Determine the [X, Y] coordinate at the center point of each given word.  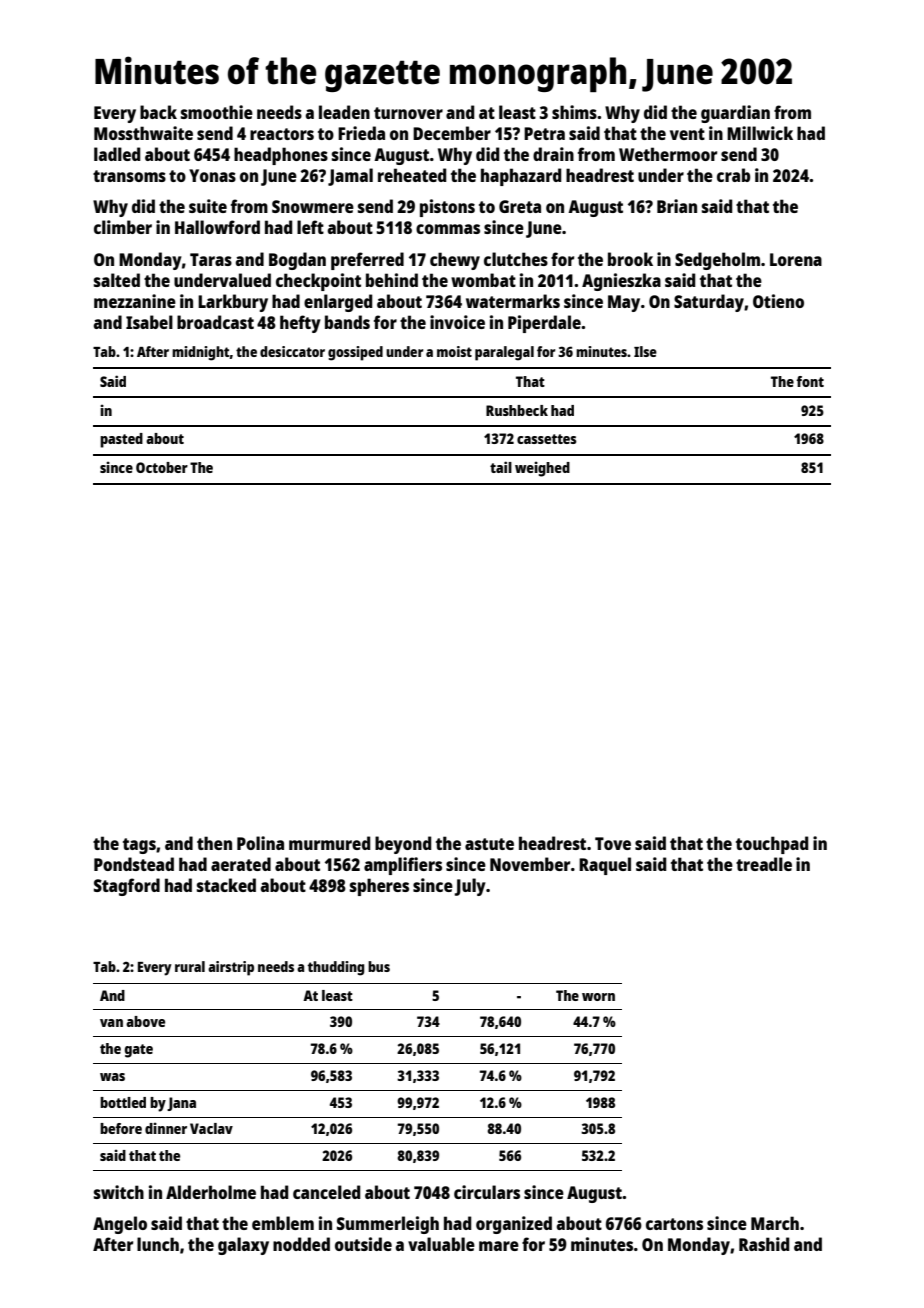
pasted [121, 440]
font [810, 381]
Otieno [778, 301]
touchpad [772, 845]
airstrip [231, 968]
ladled [117, 154]
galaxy [243, 1246]
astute [489, 844]
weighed [542, 469]
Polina [260, 843]
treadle [764, 864]
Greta [520, 206]
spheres [379, 887]
